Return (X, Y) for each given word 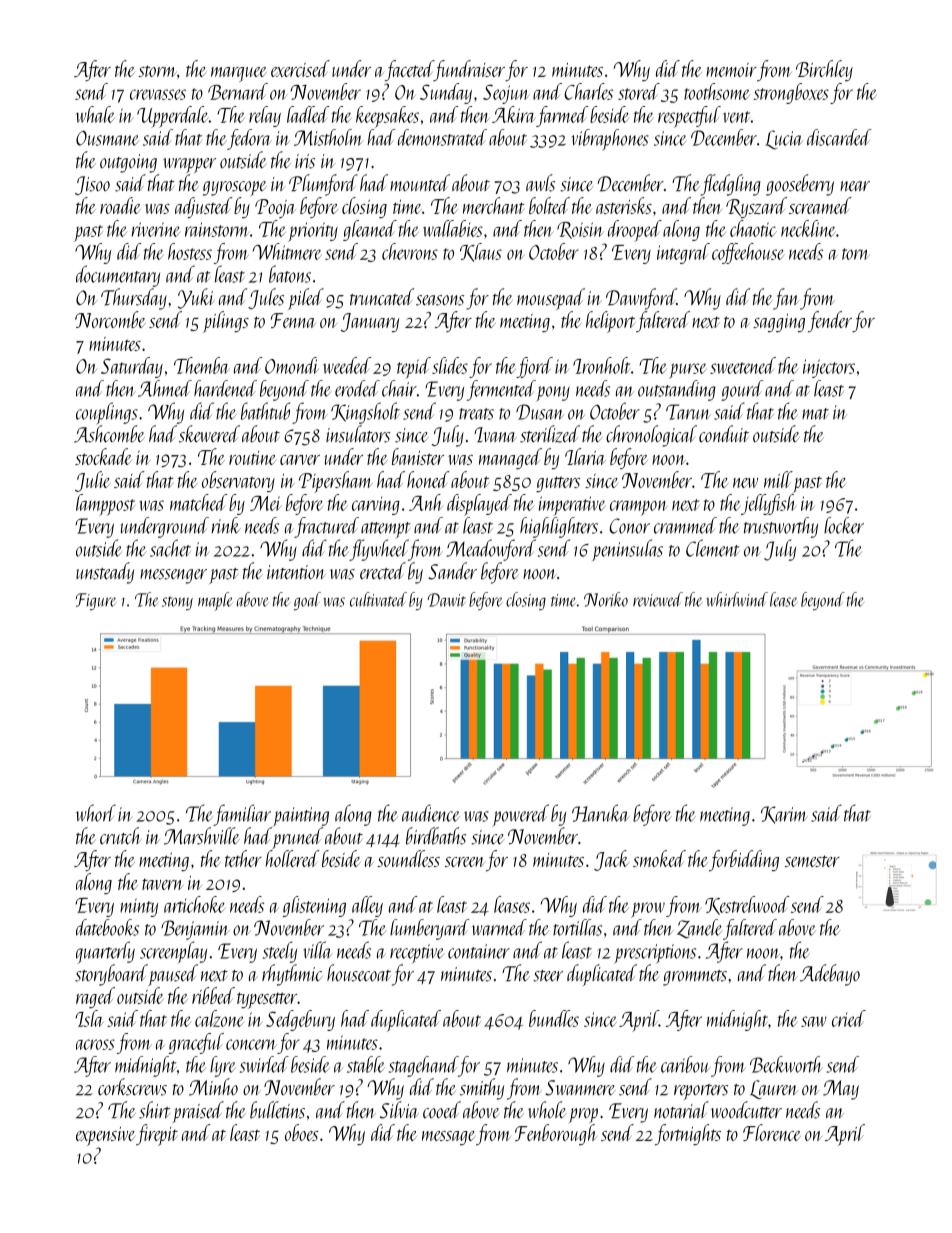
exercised (300, 68)
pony (553, 393)
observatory (238, 481)
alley (367, 906)
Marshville (202, 836)
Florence (772, 1132)
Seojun (506, 94)
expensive (105, 1136)
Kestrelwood (747, 905)
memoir (731, 70)
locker (844, 525)
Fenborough (555, 1134)
